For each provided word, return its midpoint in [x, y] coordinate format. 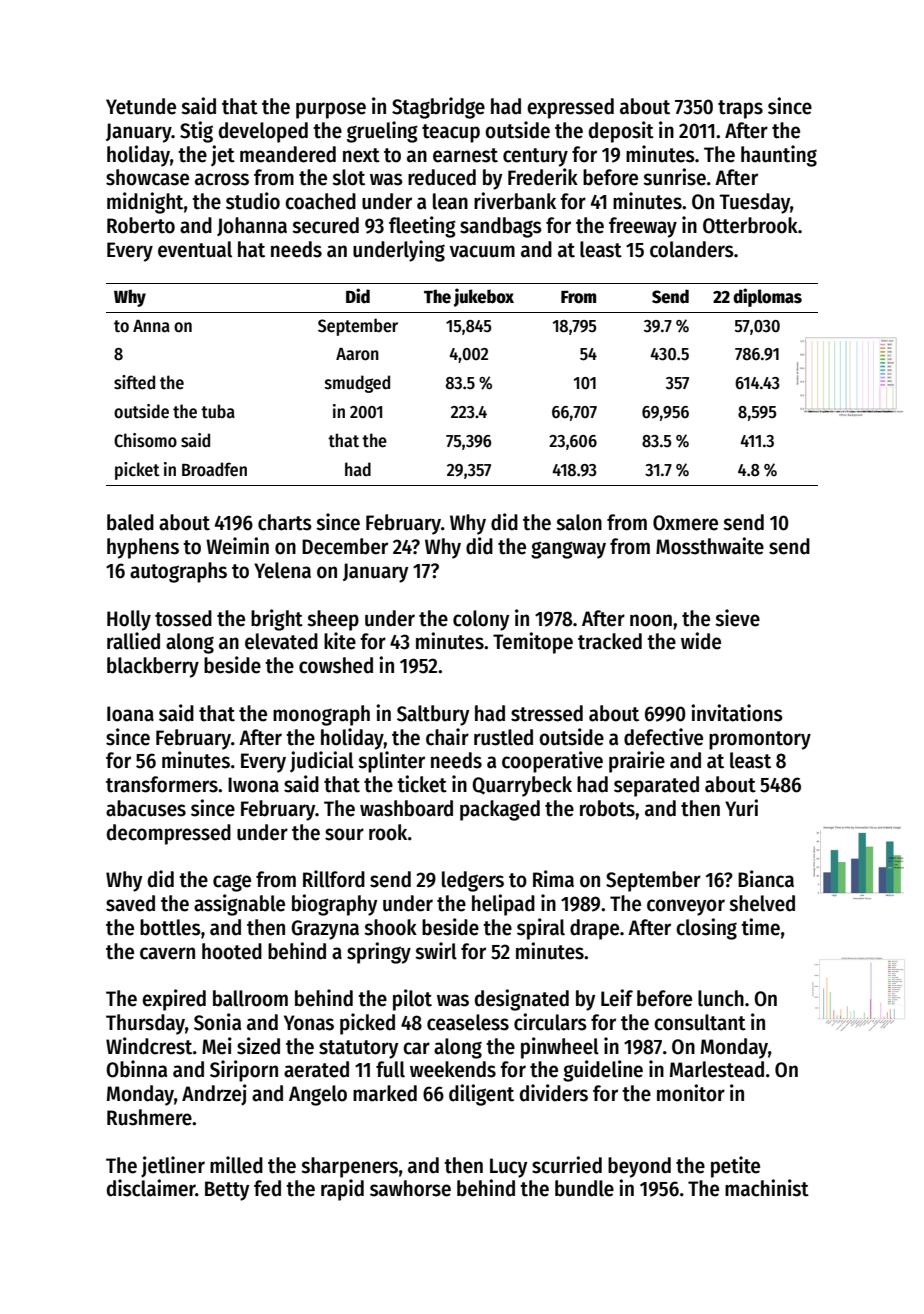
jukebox [484, 297]
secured [325, 225]
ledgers [473, 881]
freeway [643, 227]
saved [130, 903]
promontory [760, 740]
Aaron [357, 354]
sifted [134, 382]
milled [236, 1165]
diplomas [767, 297]
